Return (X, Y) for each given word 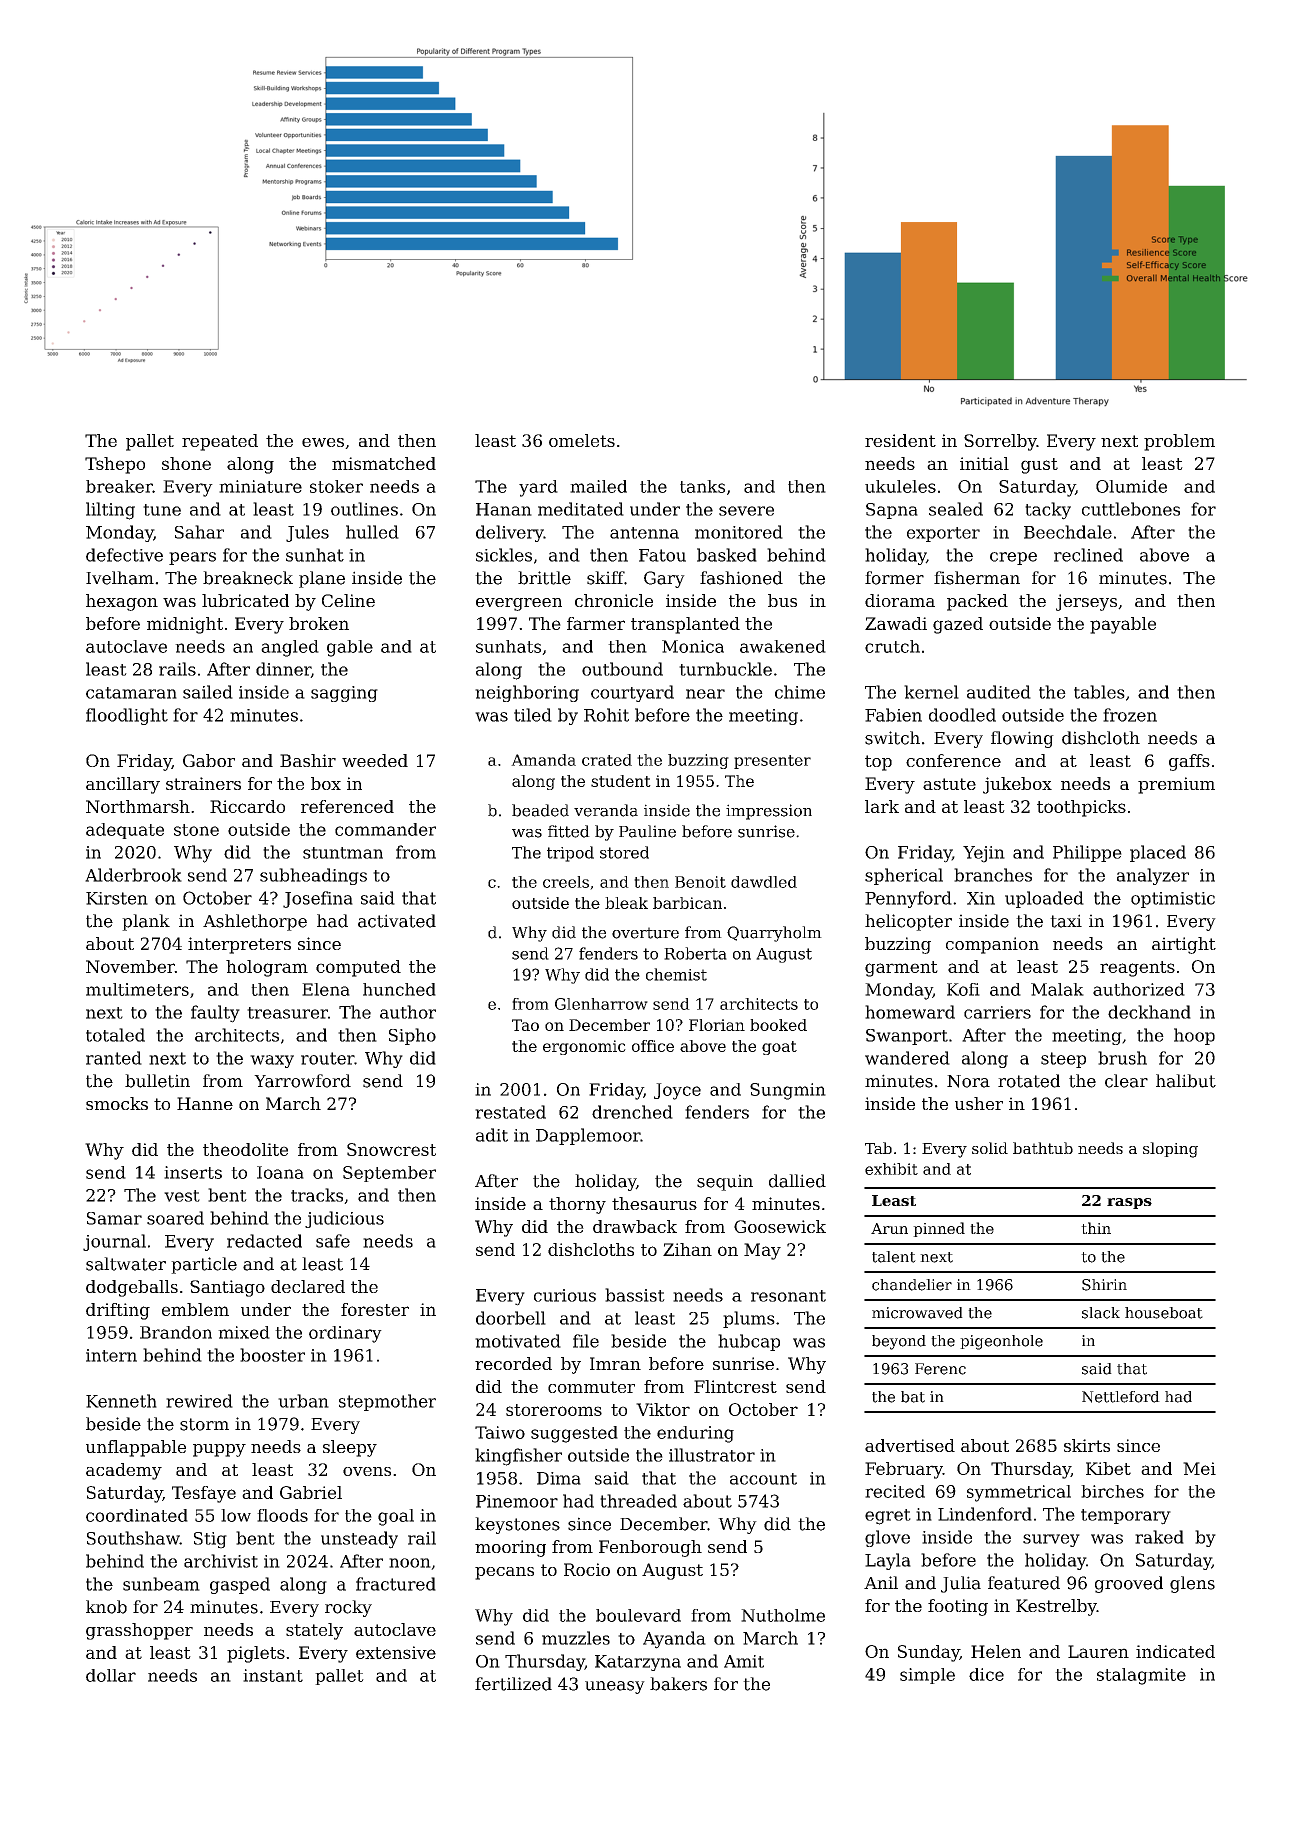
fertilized (513, 1684)
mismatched (384, 463)
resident (900, 440)
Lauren (1098, 1651)
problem (1179, 442)
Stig (210, 1540)
